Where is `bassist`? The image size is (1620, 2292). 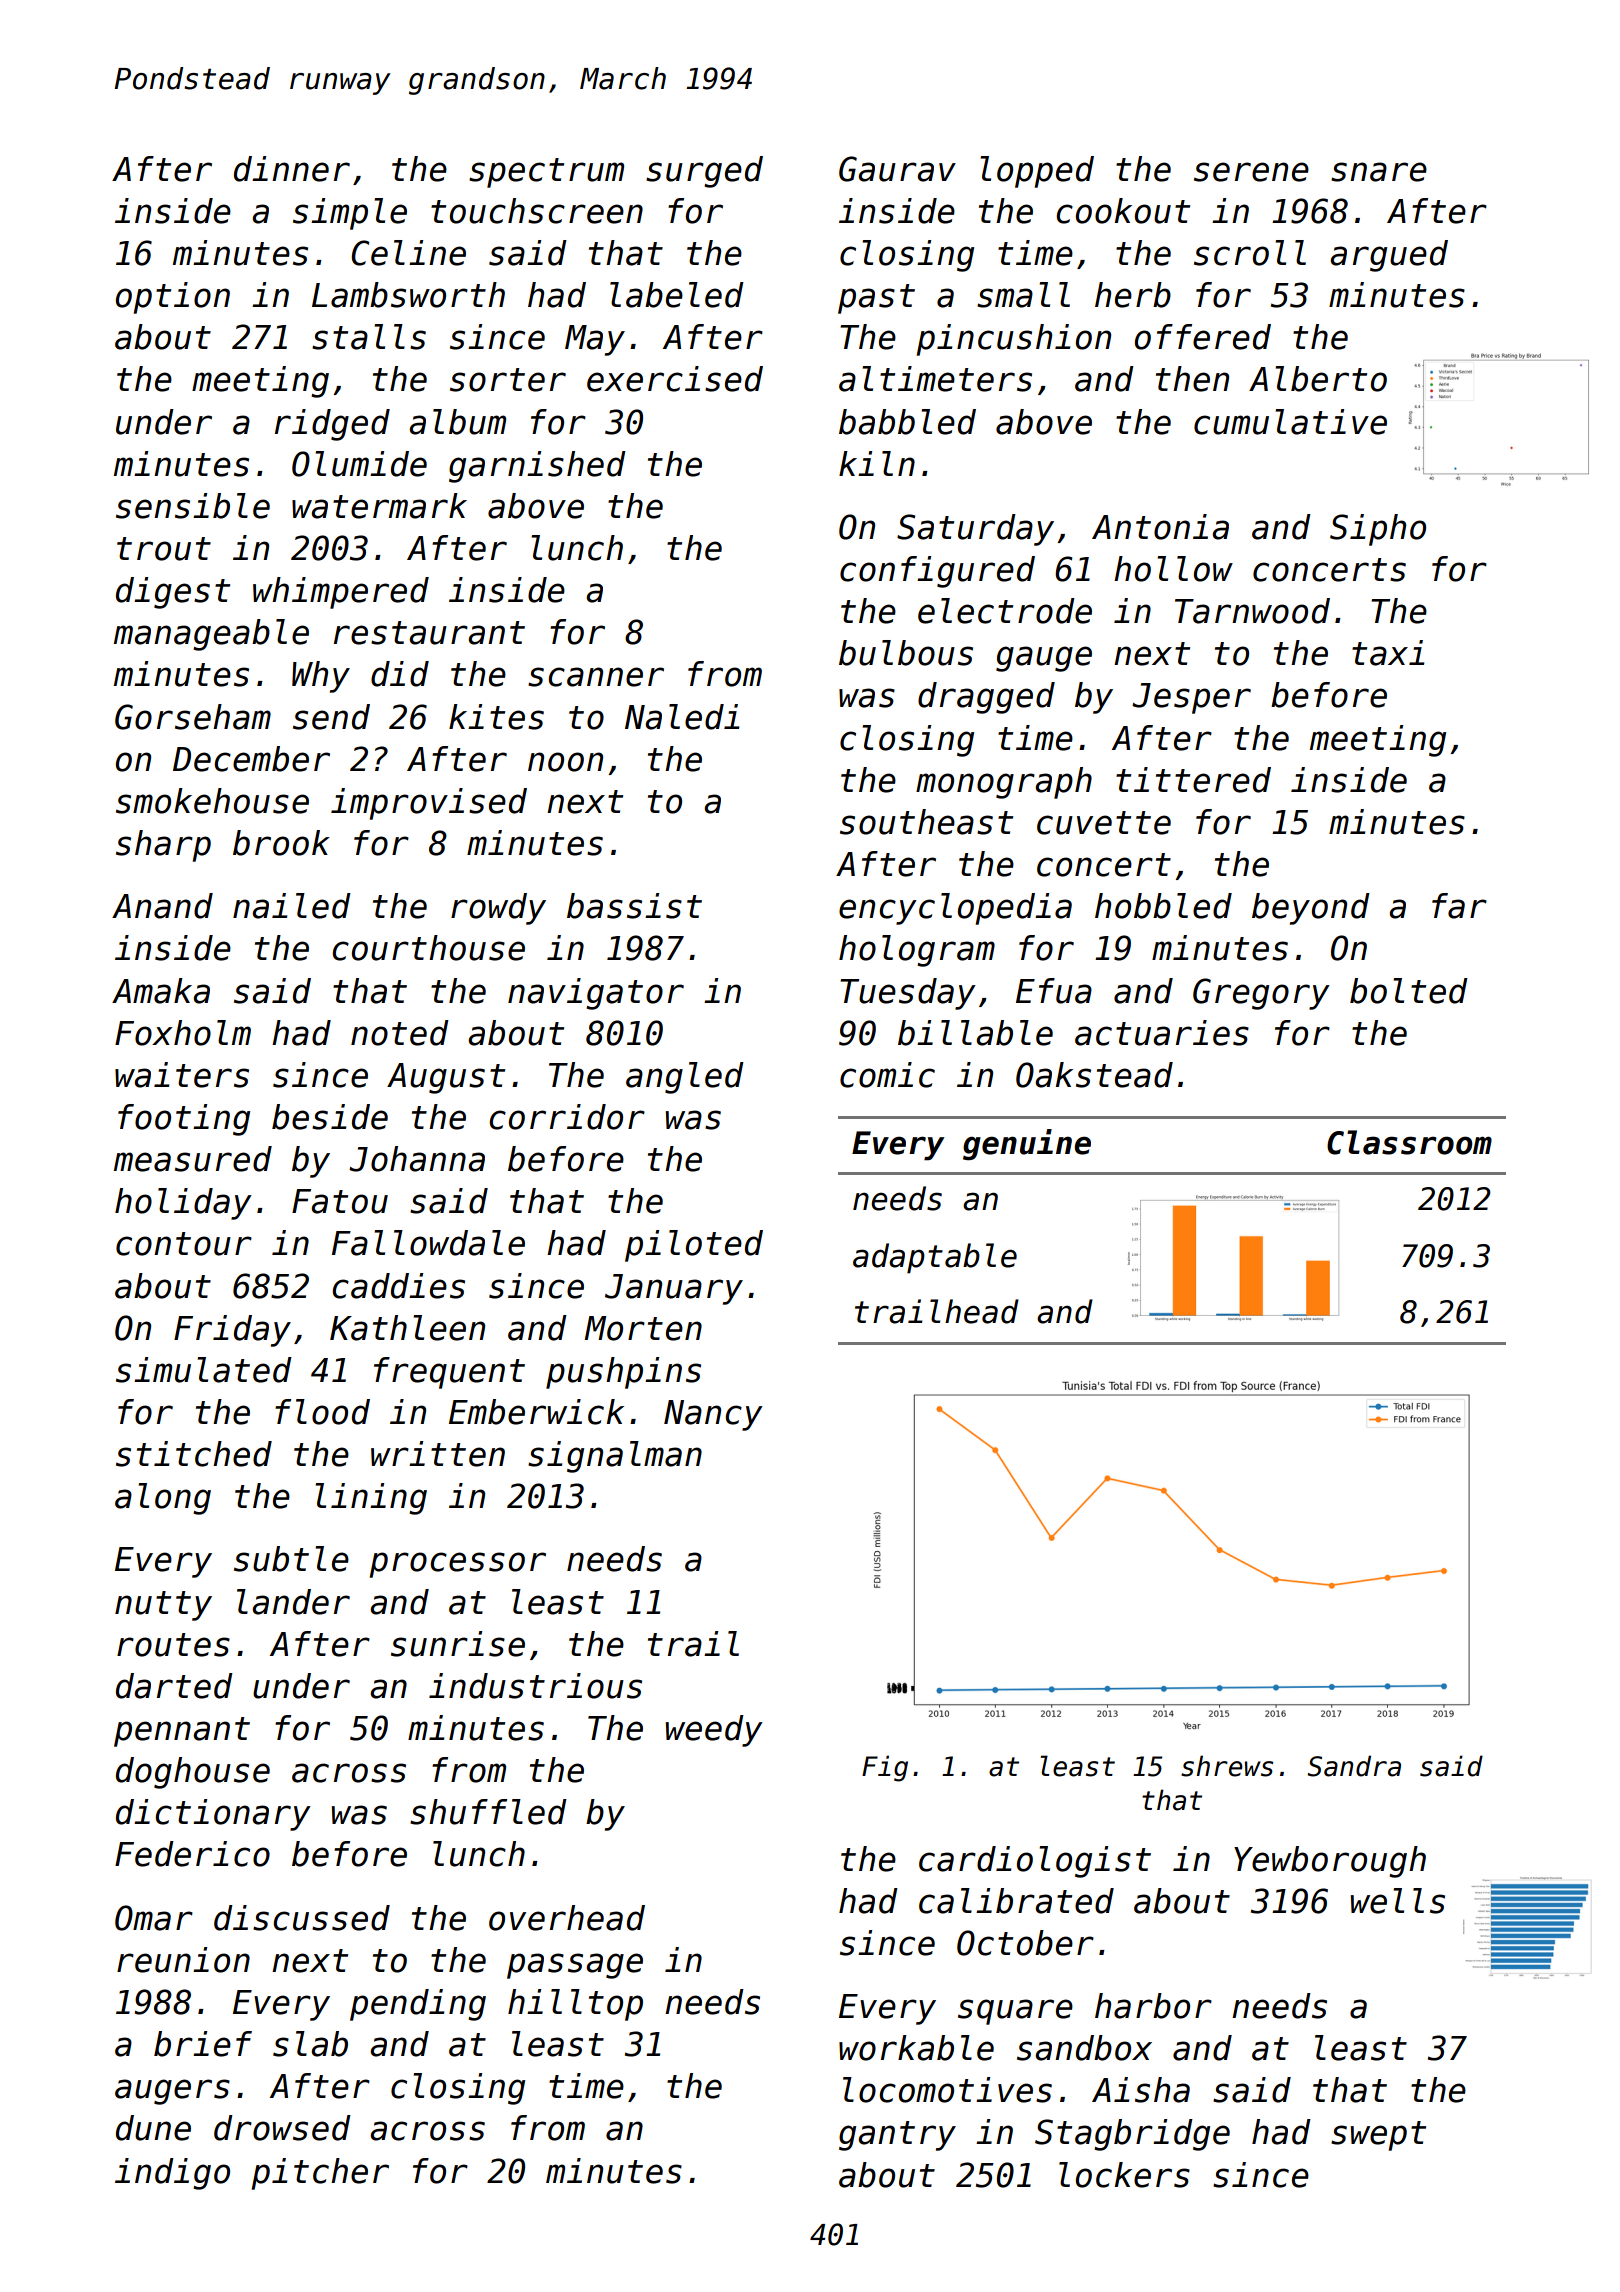
bassist is located at coordinates (634, 906).
